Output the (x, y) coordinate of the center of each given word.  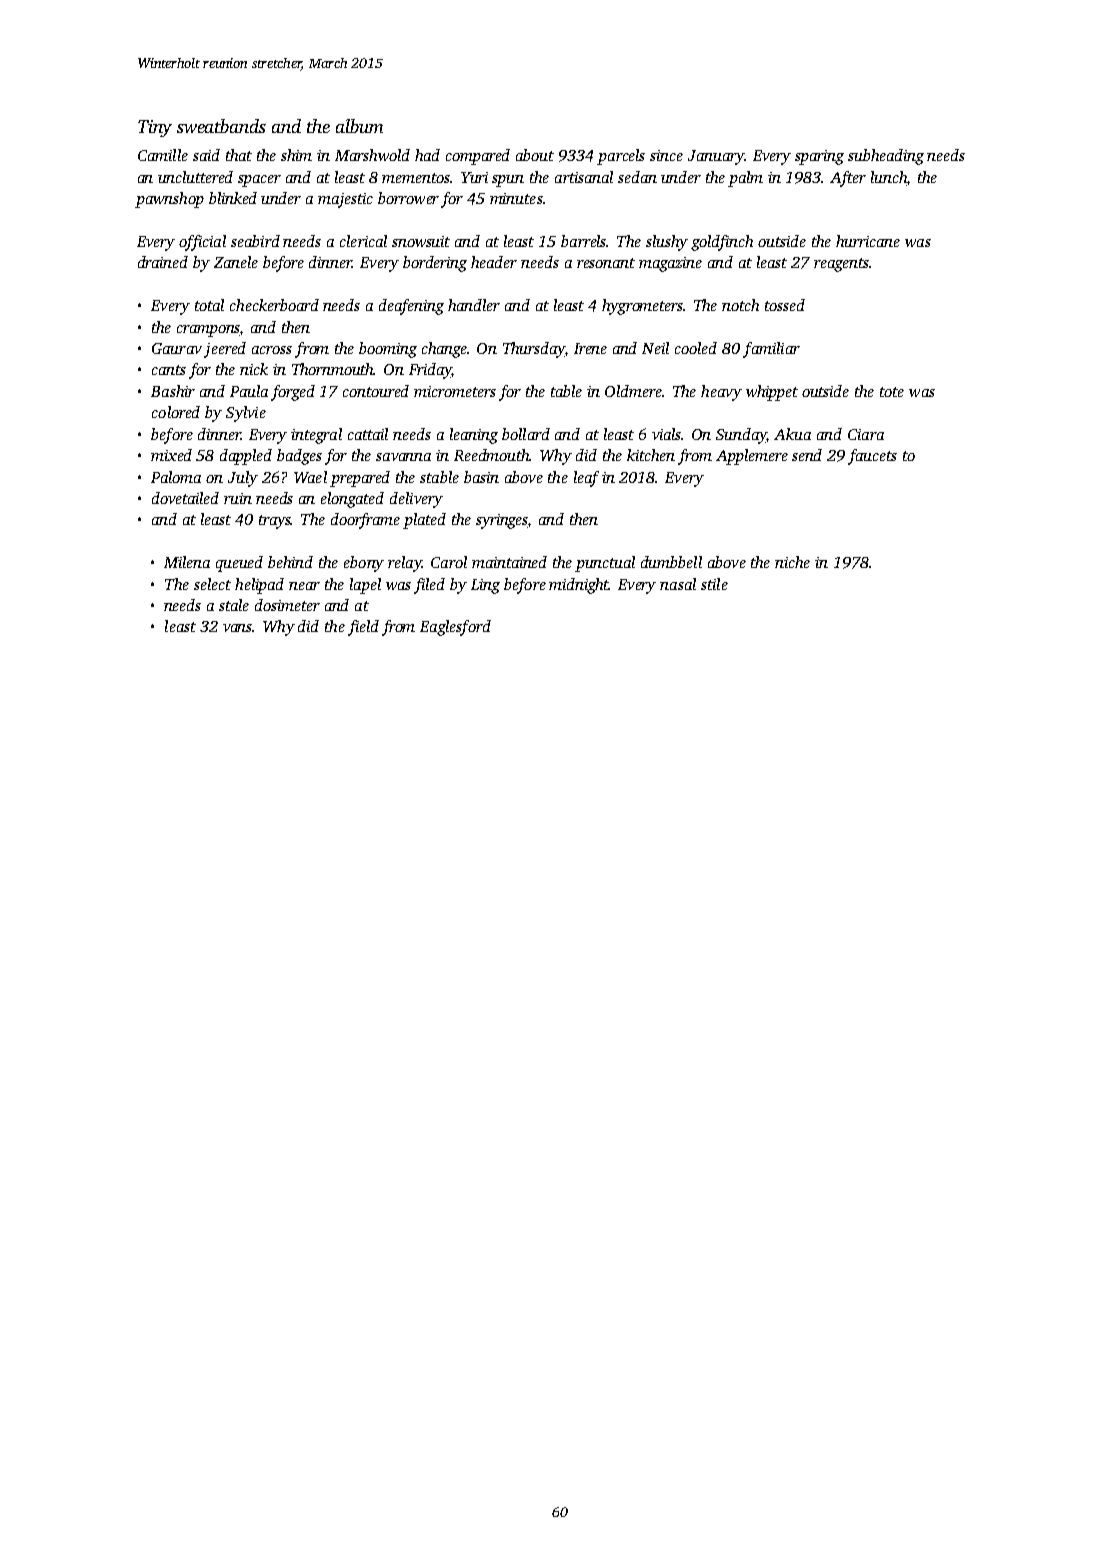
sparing (819, 157)
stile (714, 584)
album (359, 126)
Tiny (155, 128)
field (363, 628)
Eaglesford (455, 628)
